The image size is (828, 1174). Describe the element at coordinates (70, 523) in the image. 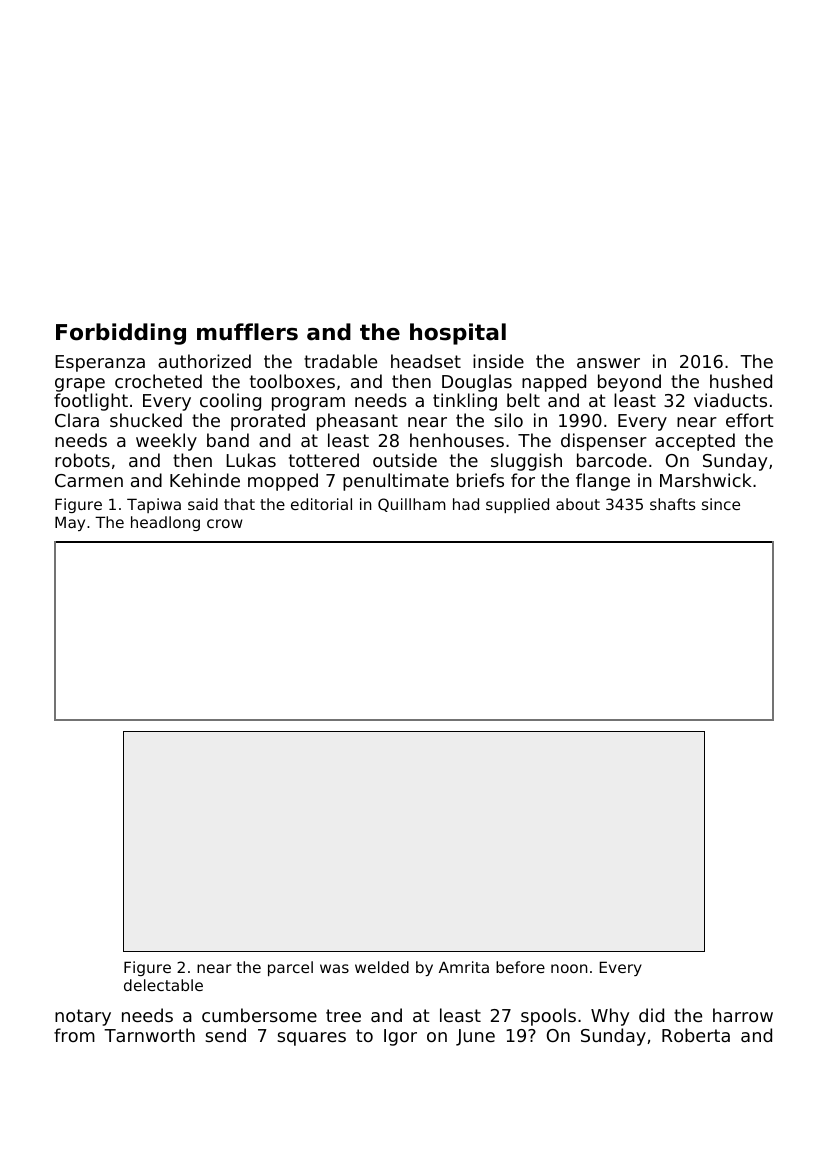

I see `May` at that location.
